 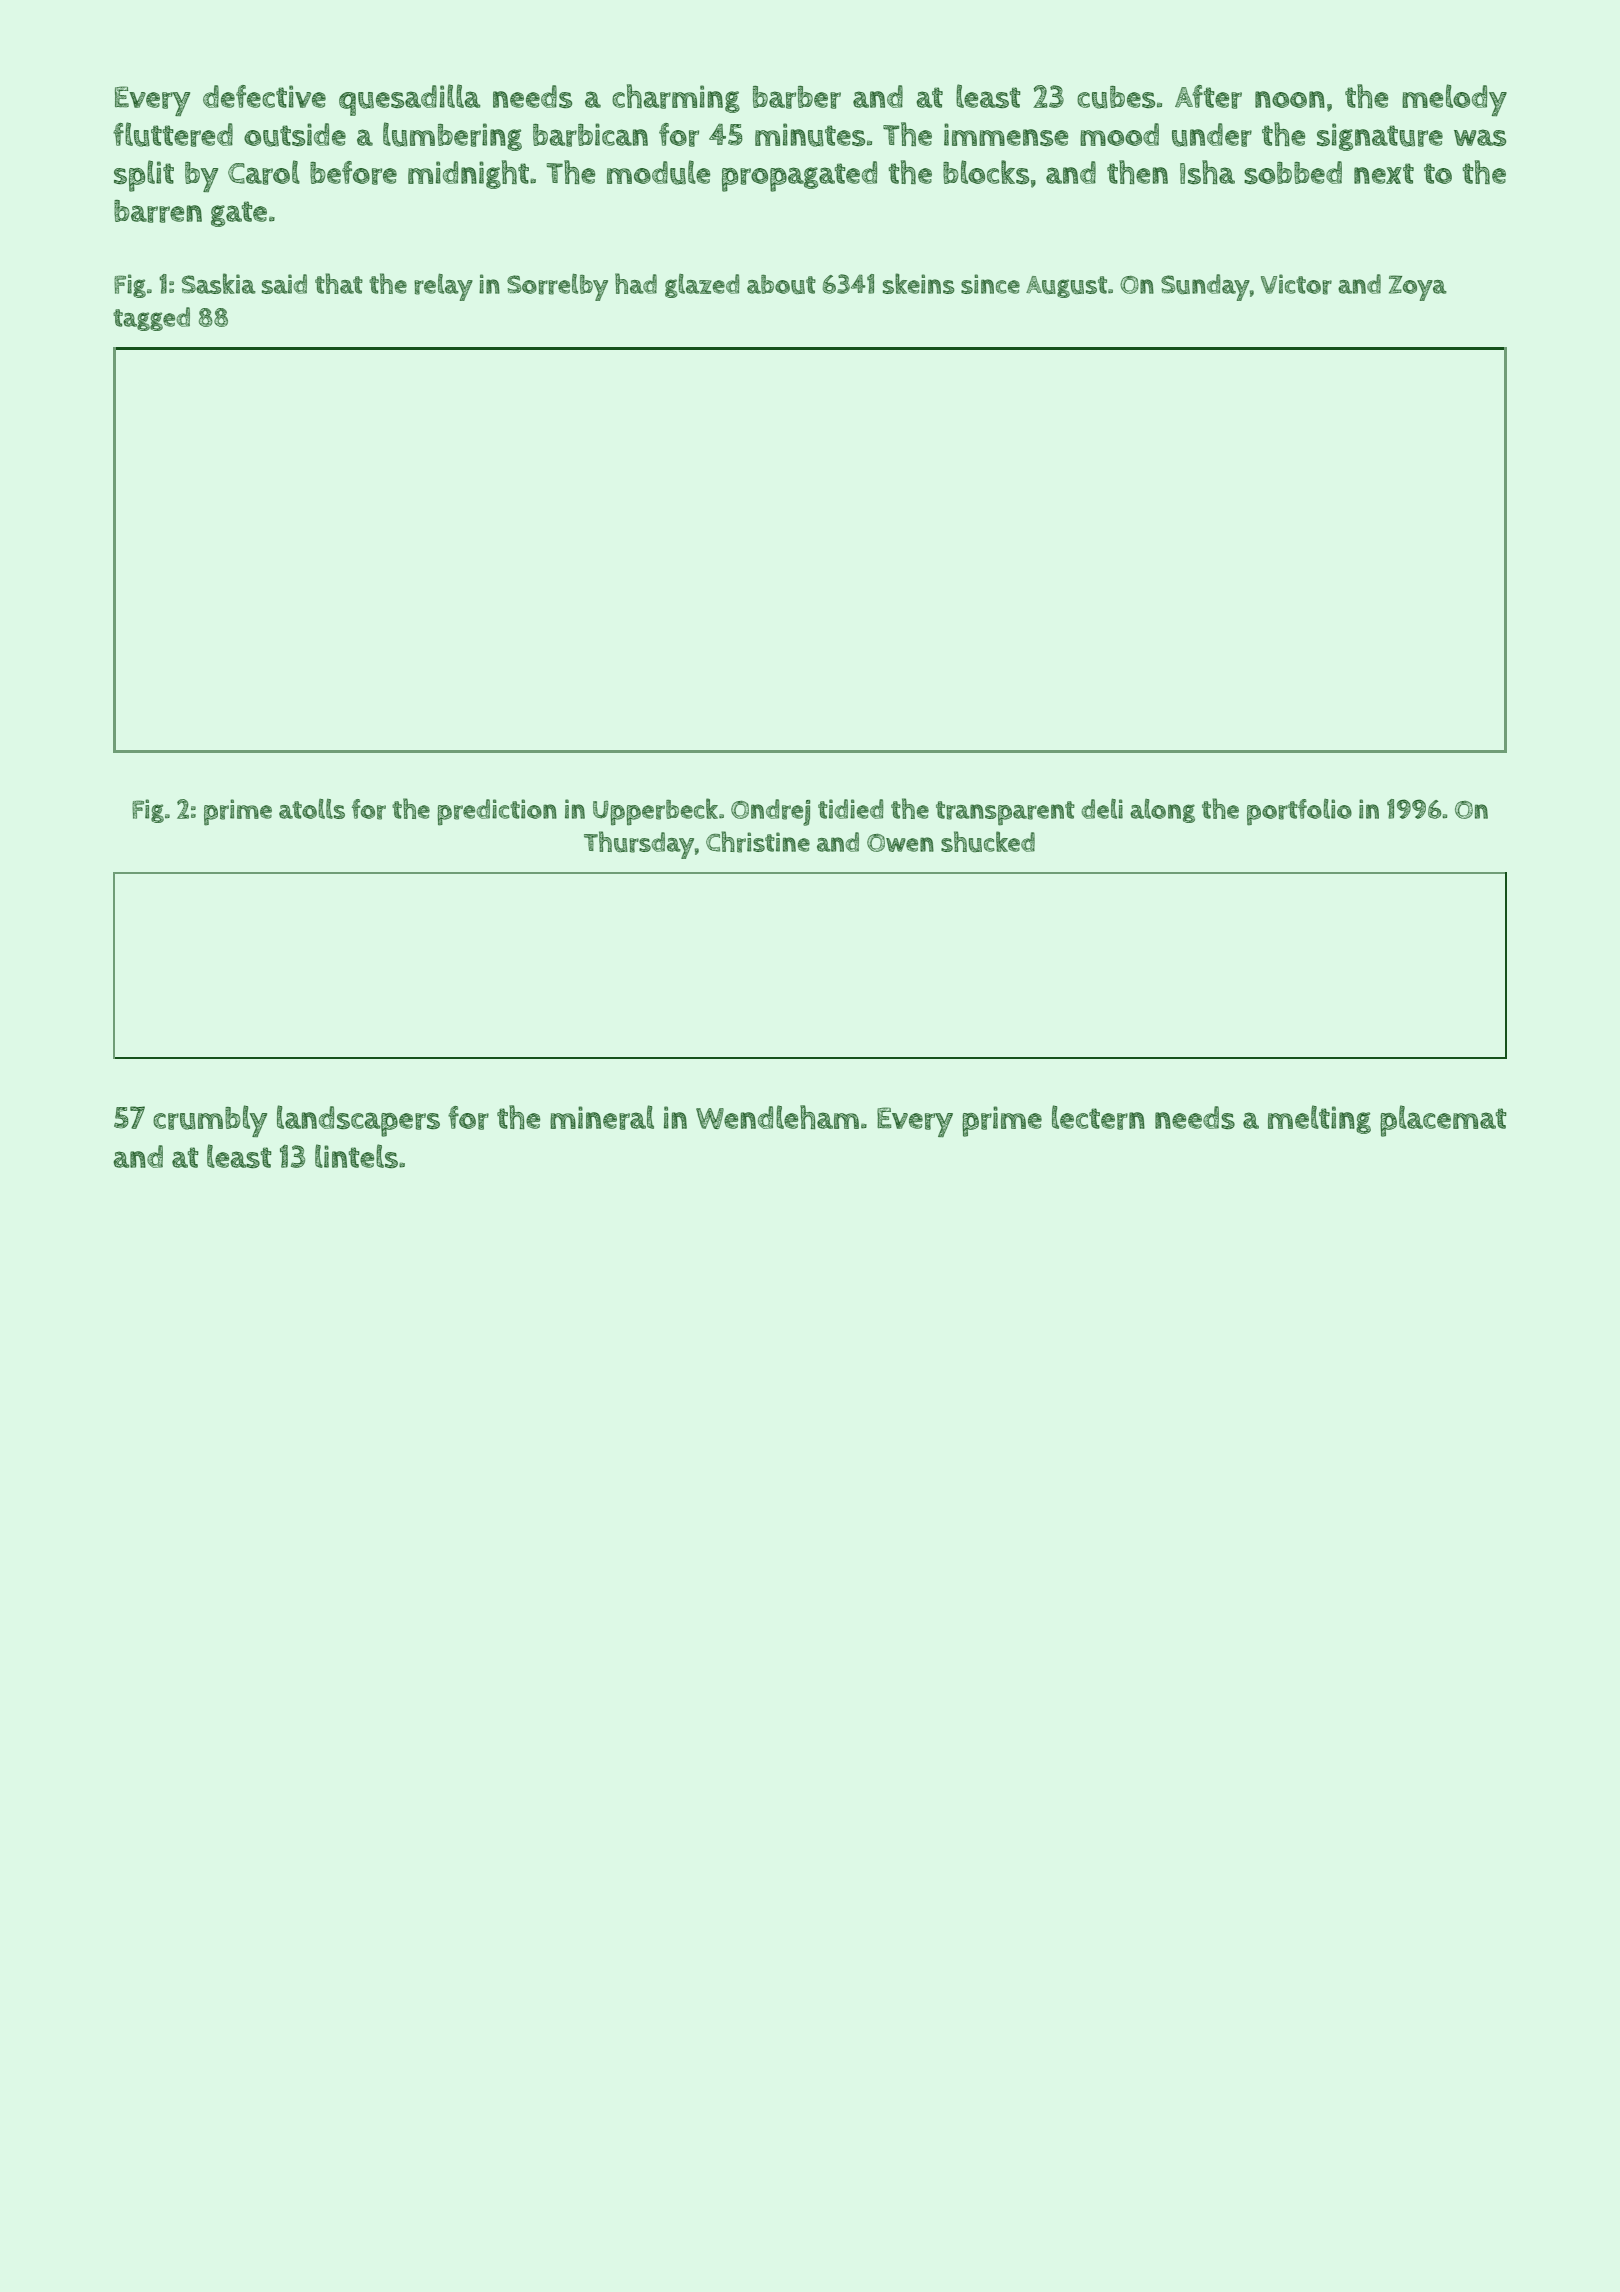 What do you see at coordinates (1418, 288) in the page?
I see `Zoya` at bounding box center [1418, 288].
